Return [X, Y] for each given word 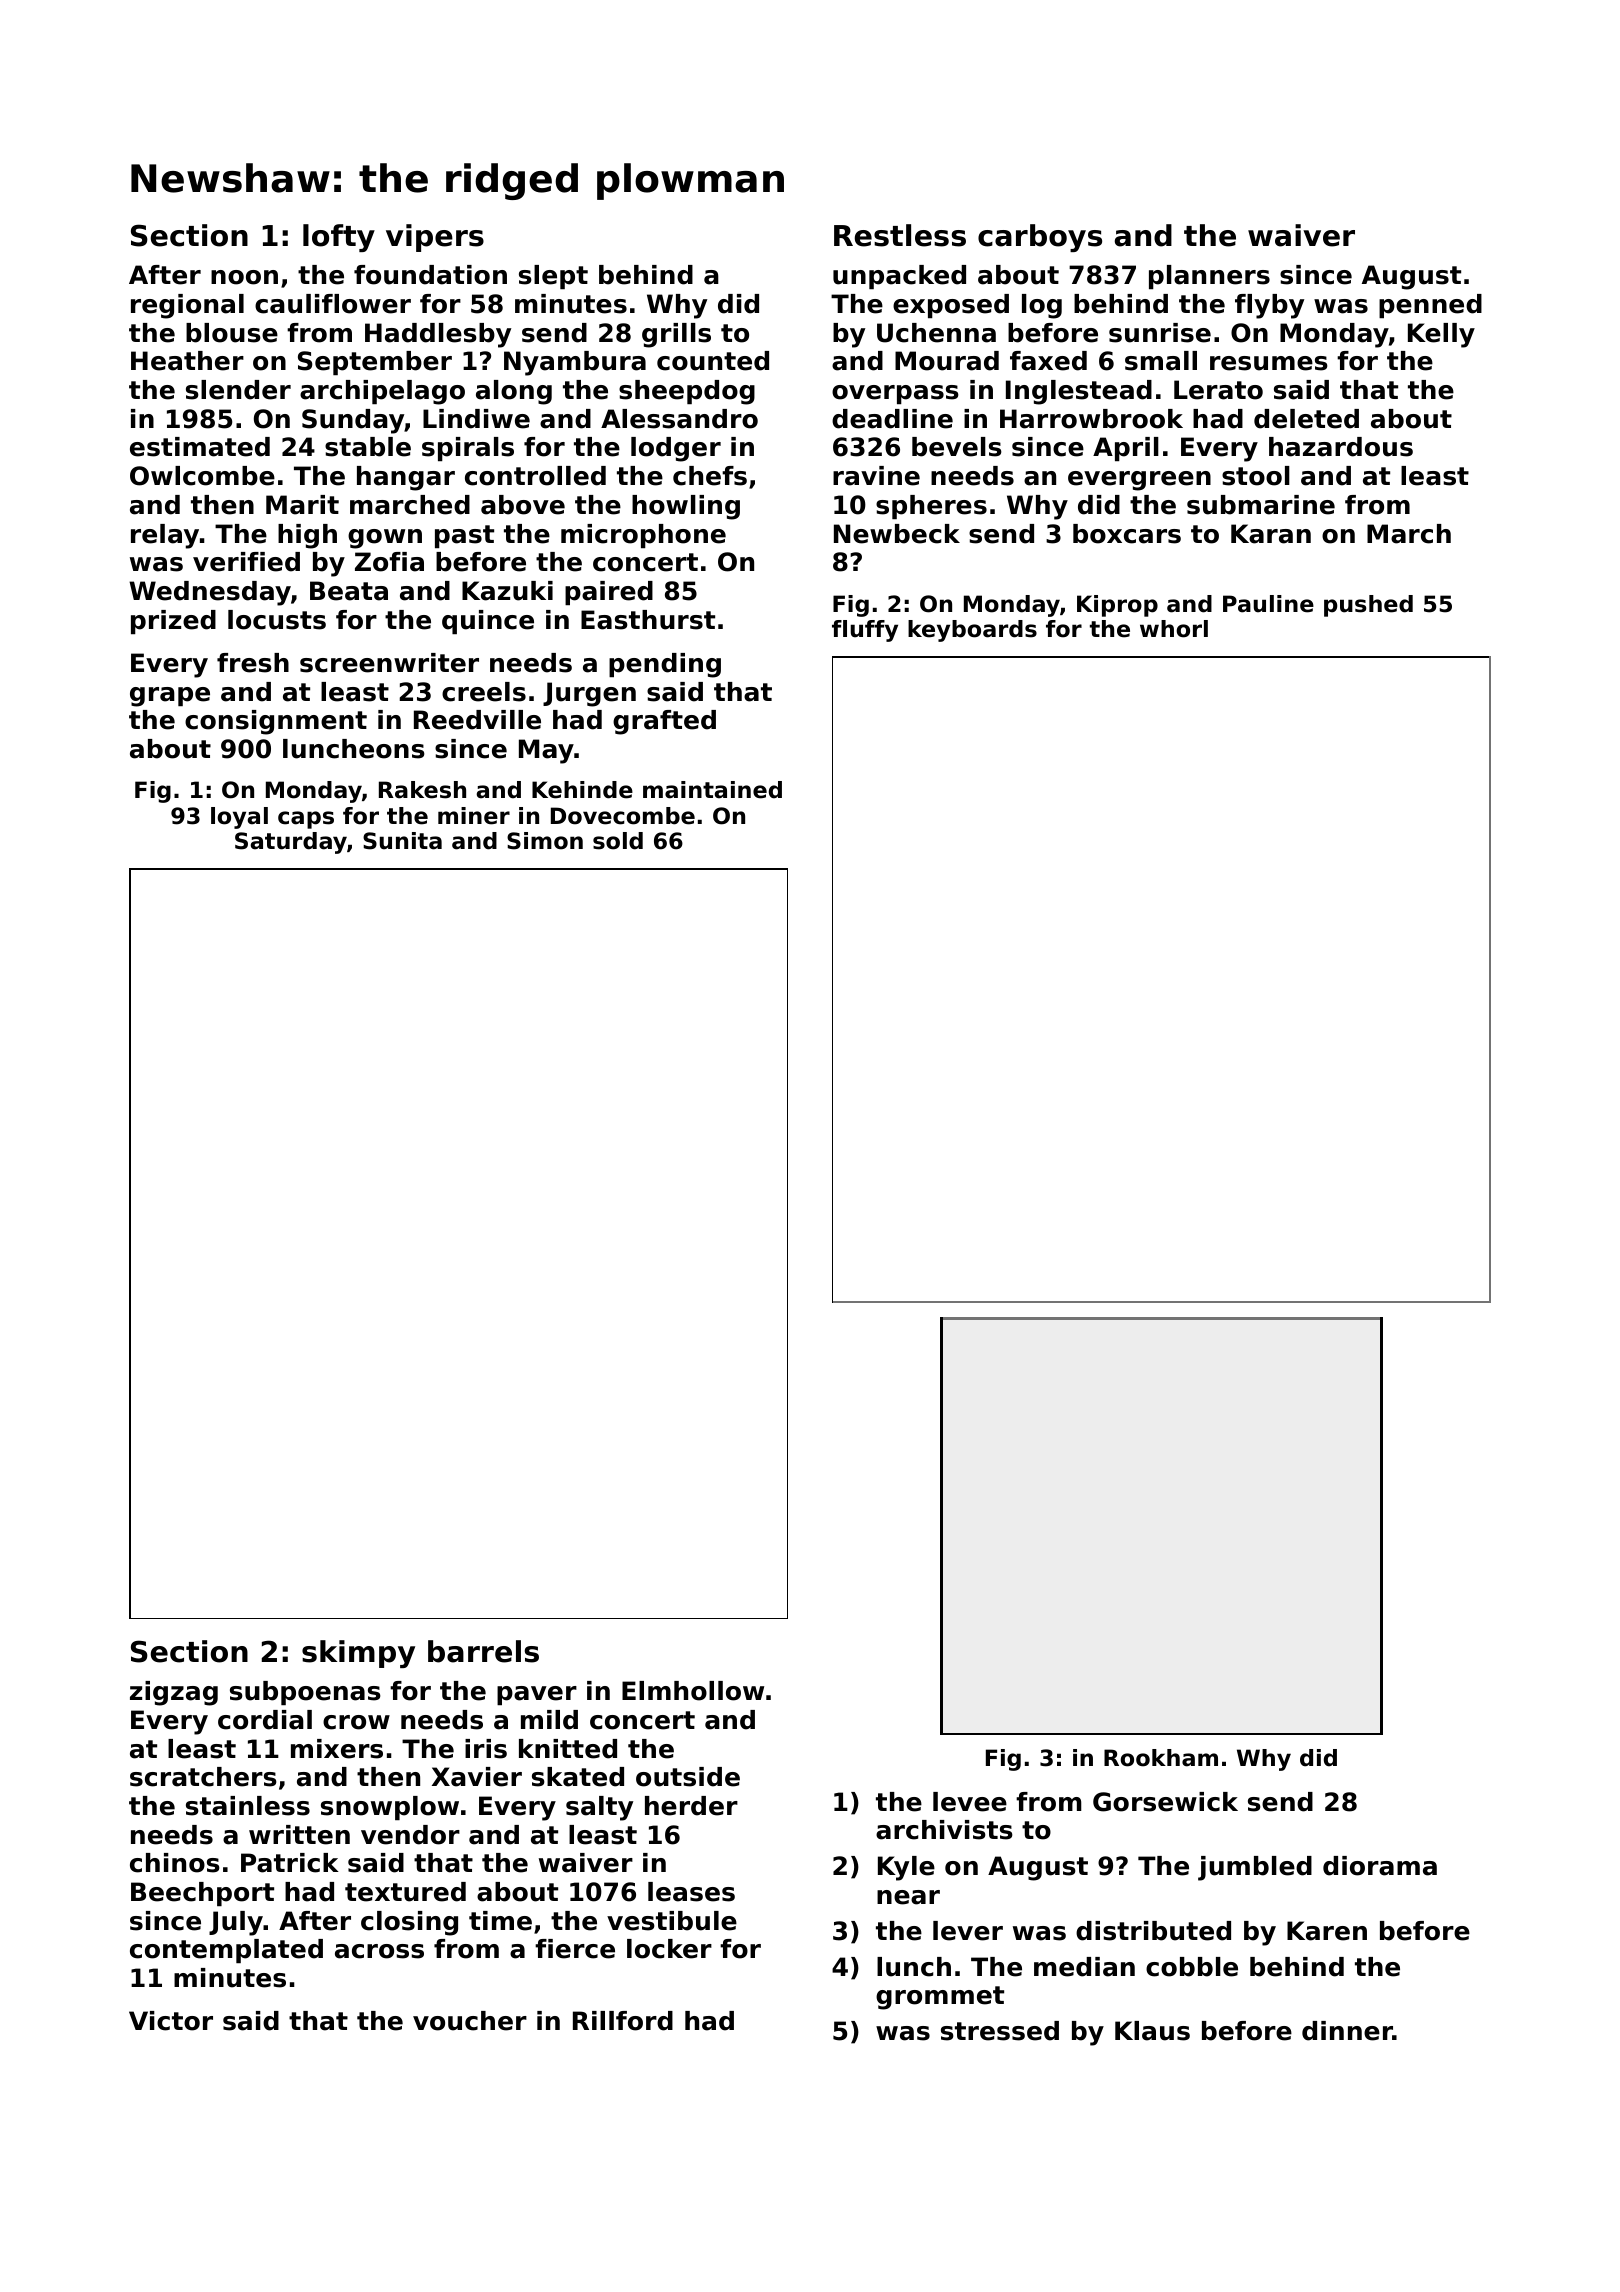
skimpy [358, 1654]
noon [244, 277]
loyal [239, 818]
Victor [171, 2021]
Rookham [1161, 1758]
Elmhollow [693, 1691]
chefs [710, 476]
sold [618, 841]
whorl [1174, 629]
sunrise [1160, 333]
